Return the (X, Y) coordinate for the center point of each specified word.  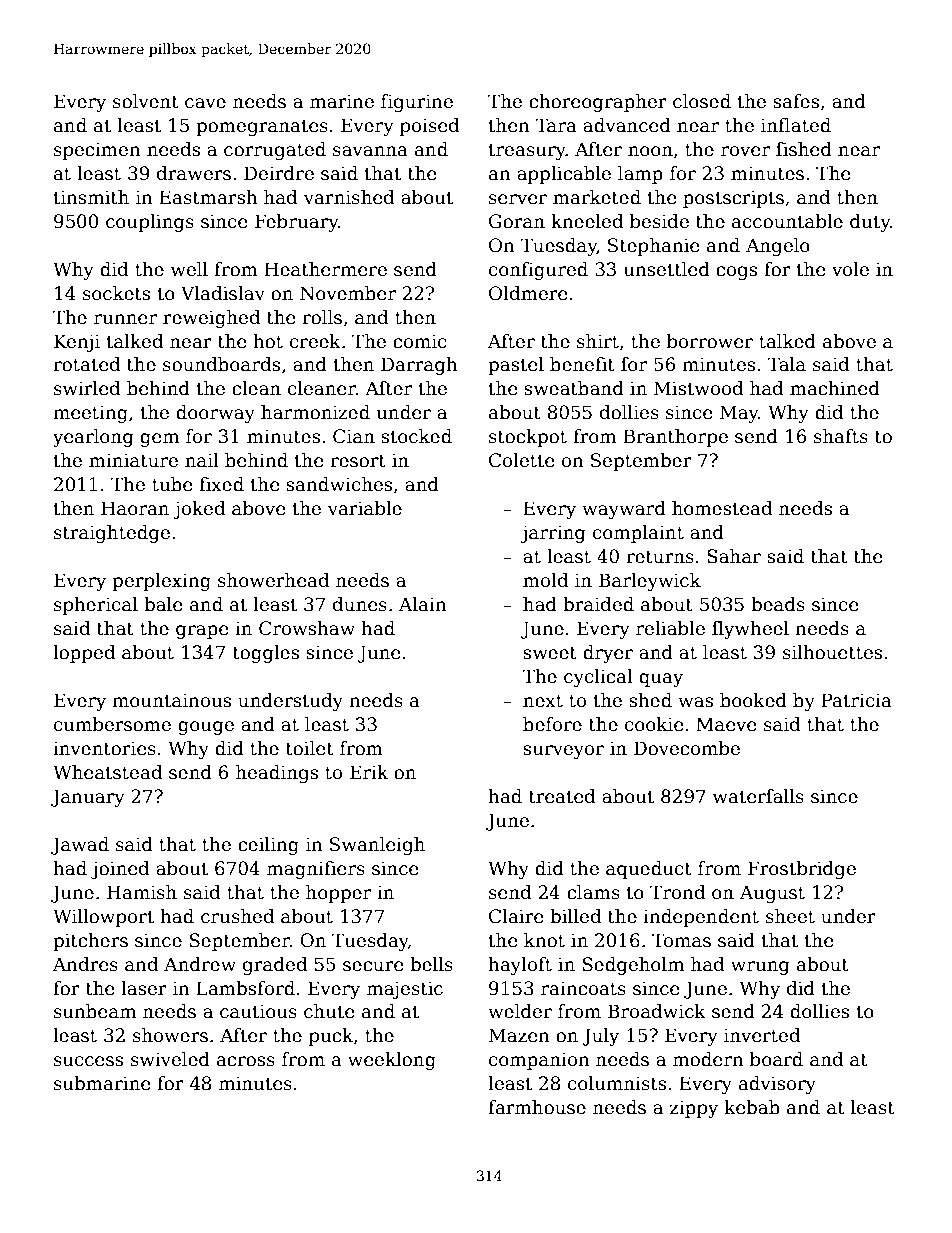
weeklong (392, 1061)
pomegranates (262, 127)
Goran (517, 221)
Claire (516, 916)
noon (650, 151)
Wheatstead (107, 772)
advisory (777, 1085)
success (88, 1061)
